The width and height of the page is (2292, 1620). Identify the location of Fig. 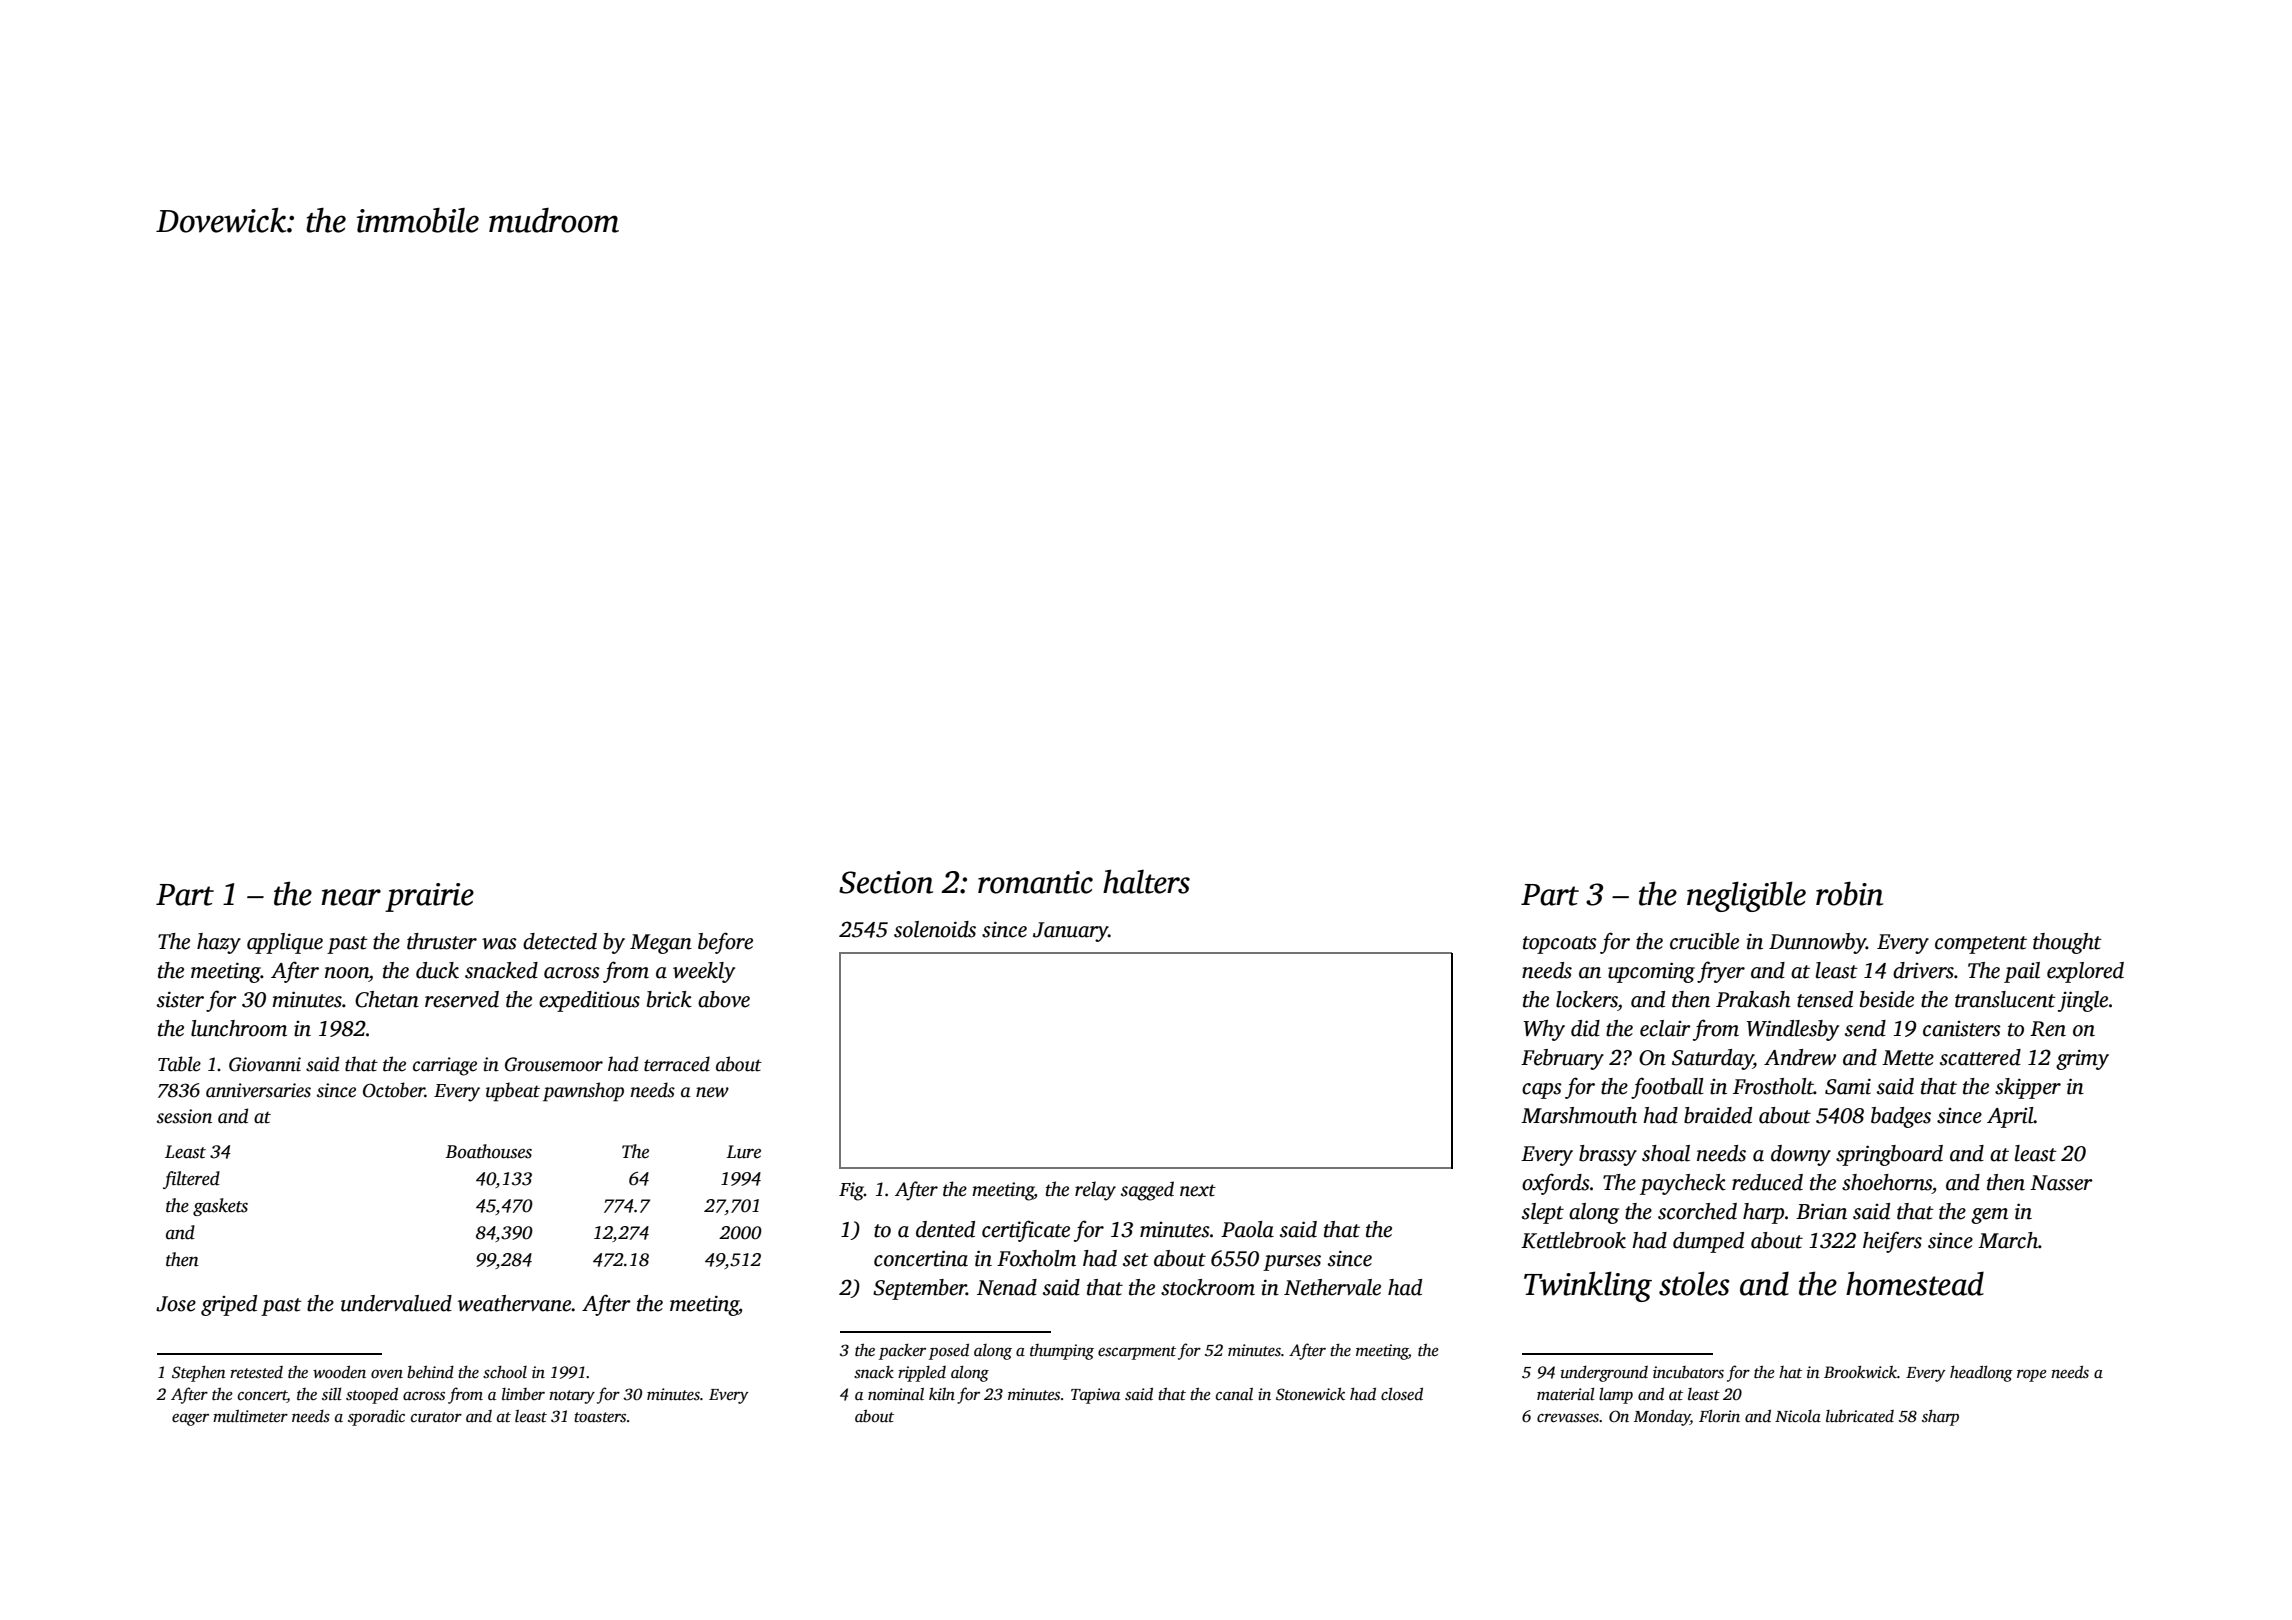
(851, 1191).
